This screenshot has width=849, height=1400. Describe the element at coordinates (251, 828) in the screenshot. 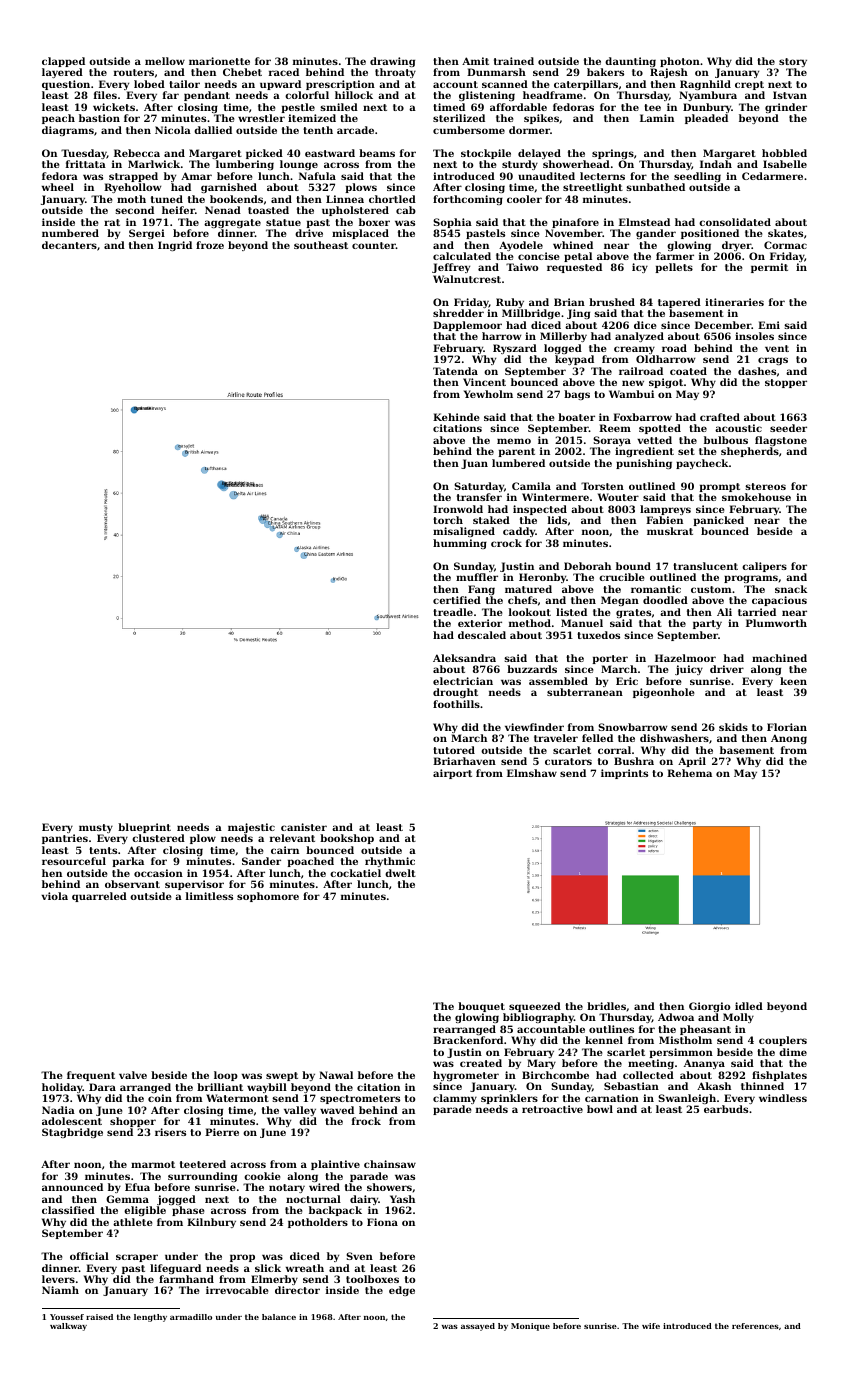

I see `majestic` at that location.
